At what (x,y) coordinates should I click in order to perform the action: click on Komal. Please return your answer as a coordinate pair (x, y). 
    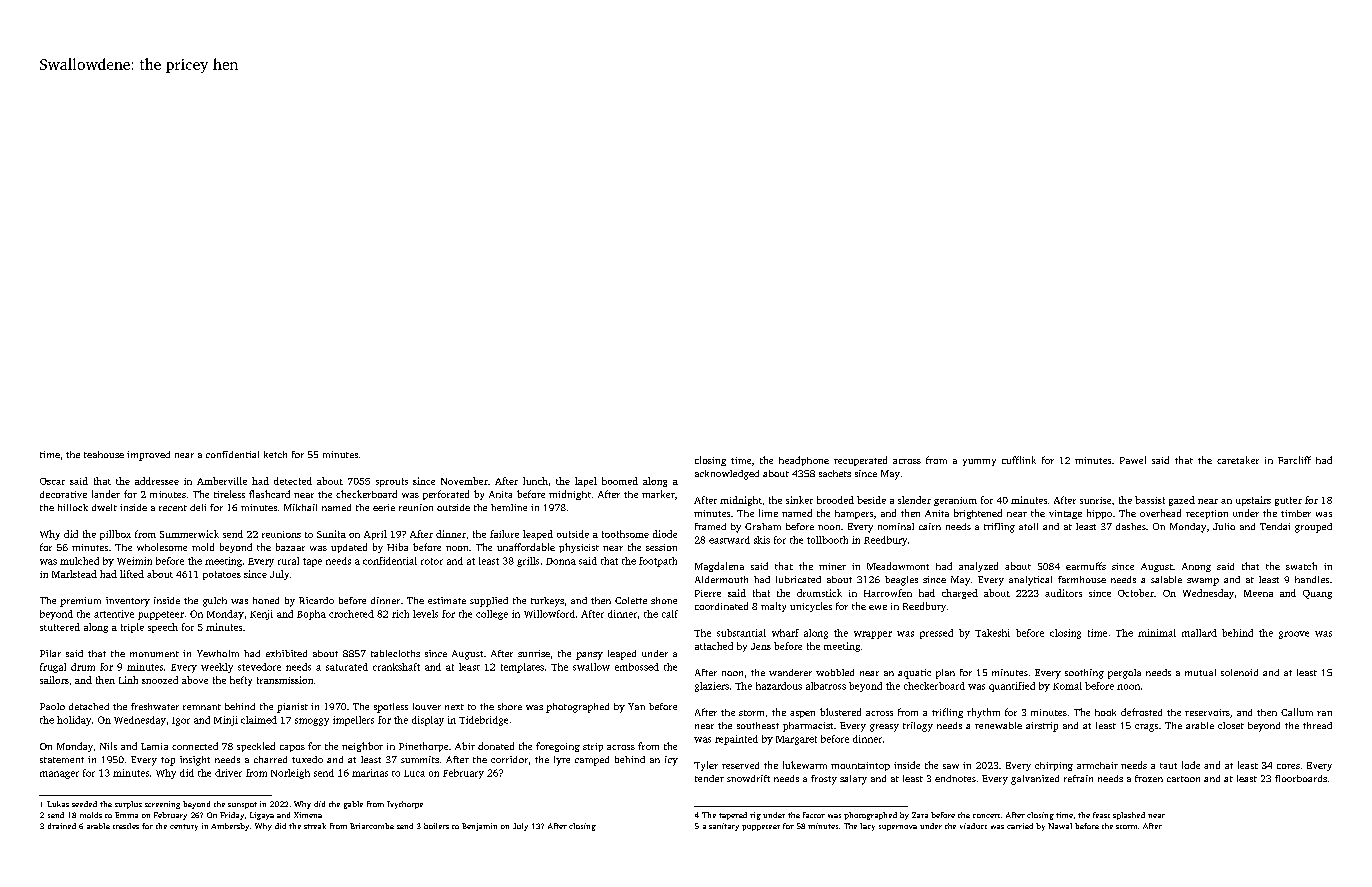
    Looking at the image, I should click on (1067, 686).
